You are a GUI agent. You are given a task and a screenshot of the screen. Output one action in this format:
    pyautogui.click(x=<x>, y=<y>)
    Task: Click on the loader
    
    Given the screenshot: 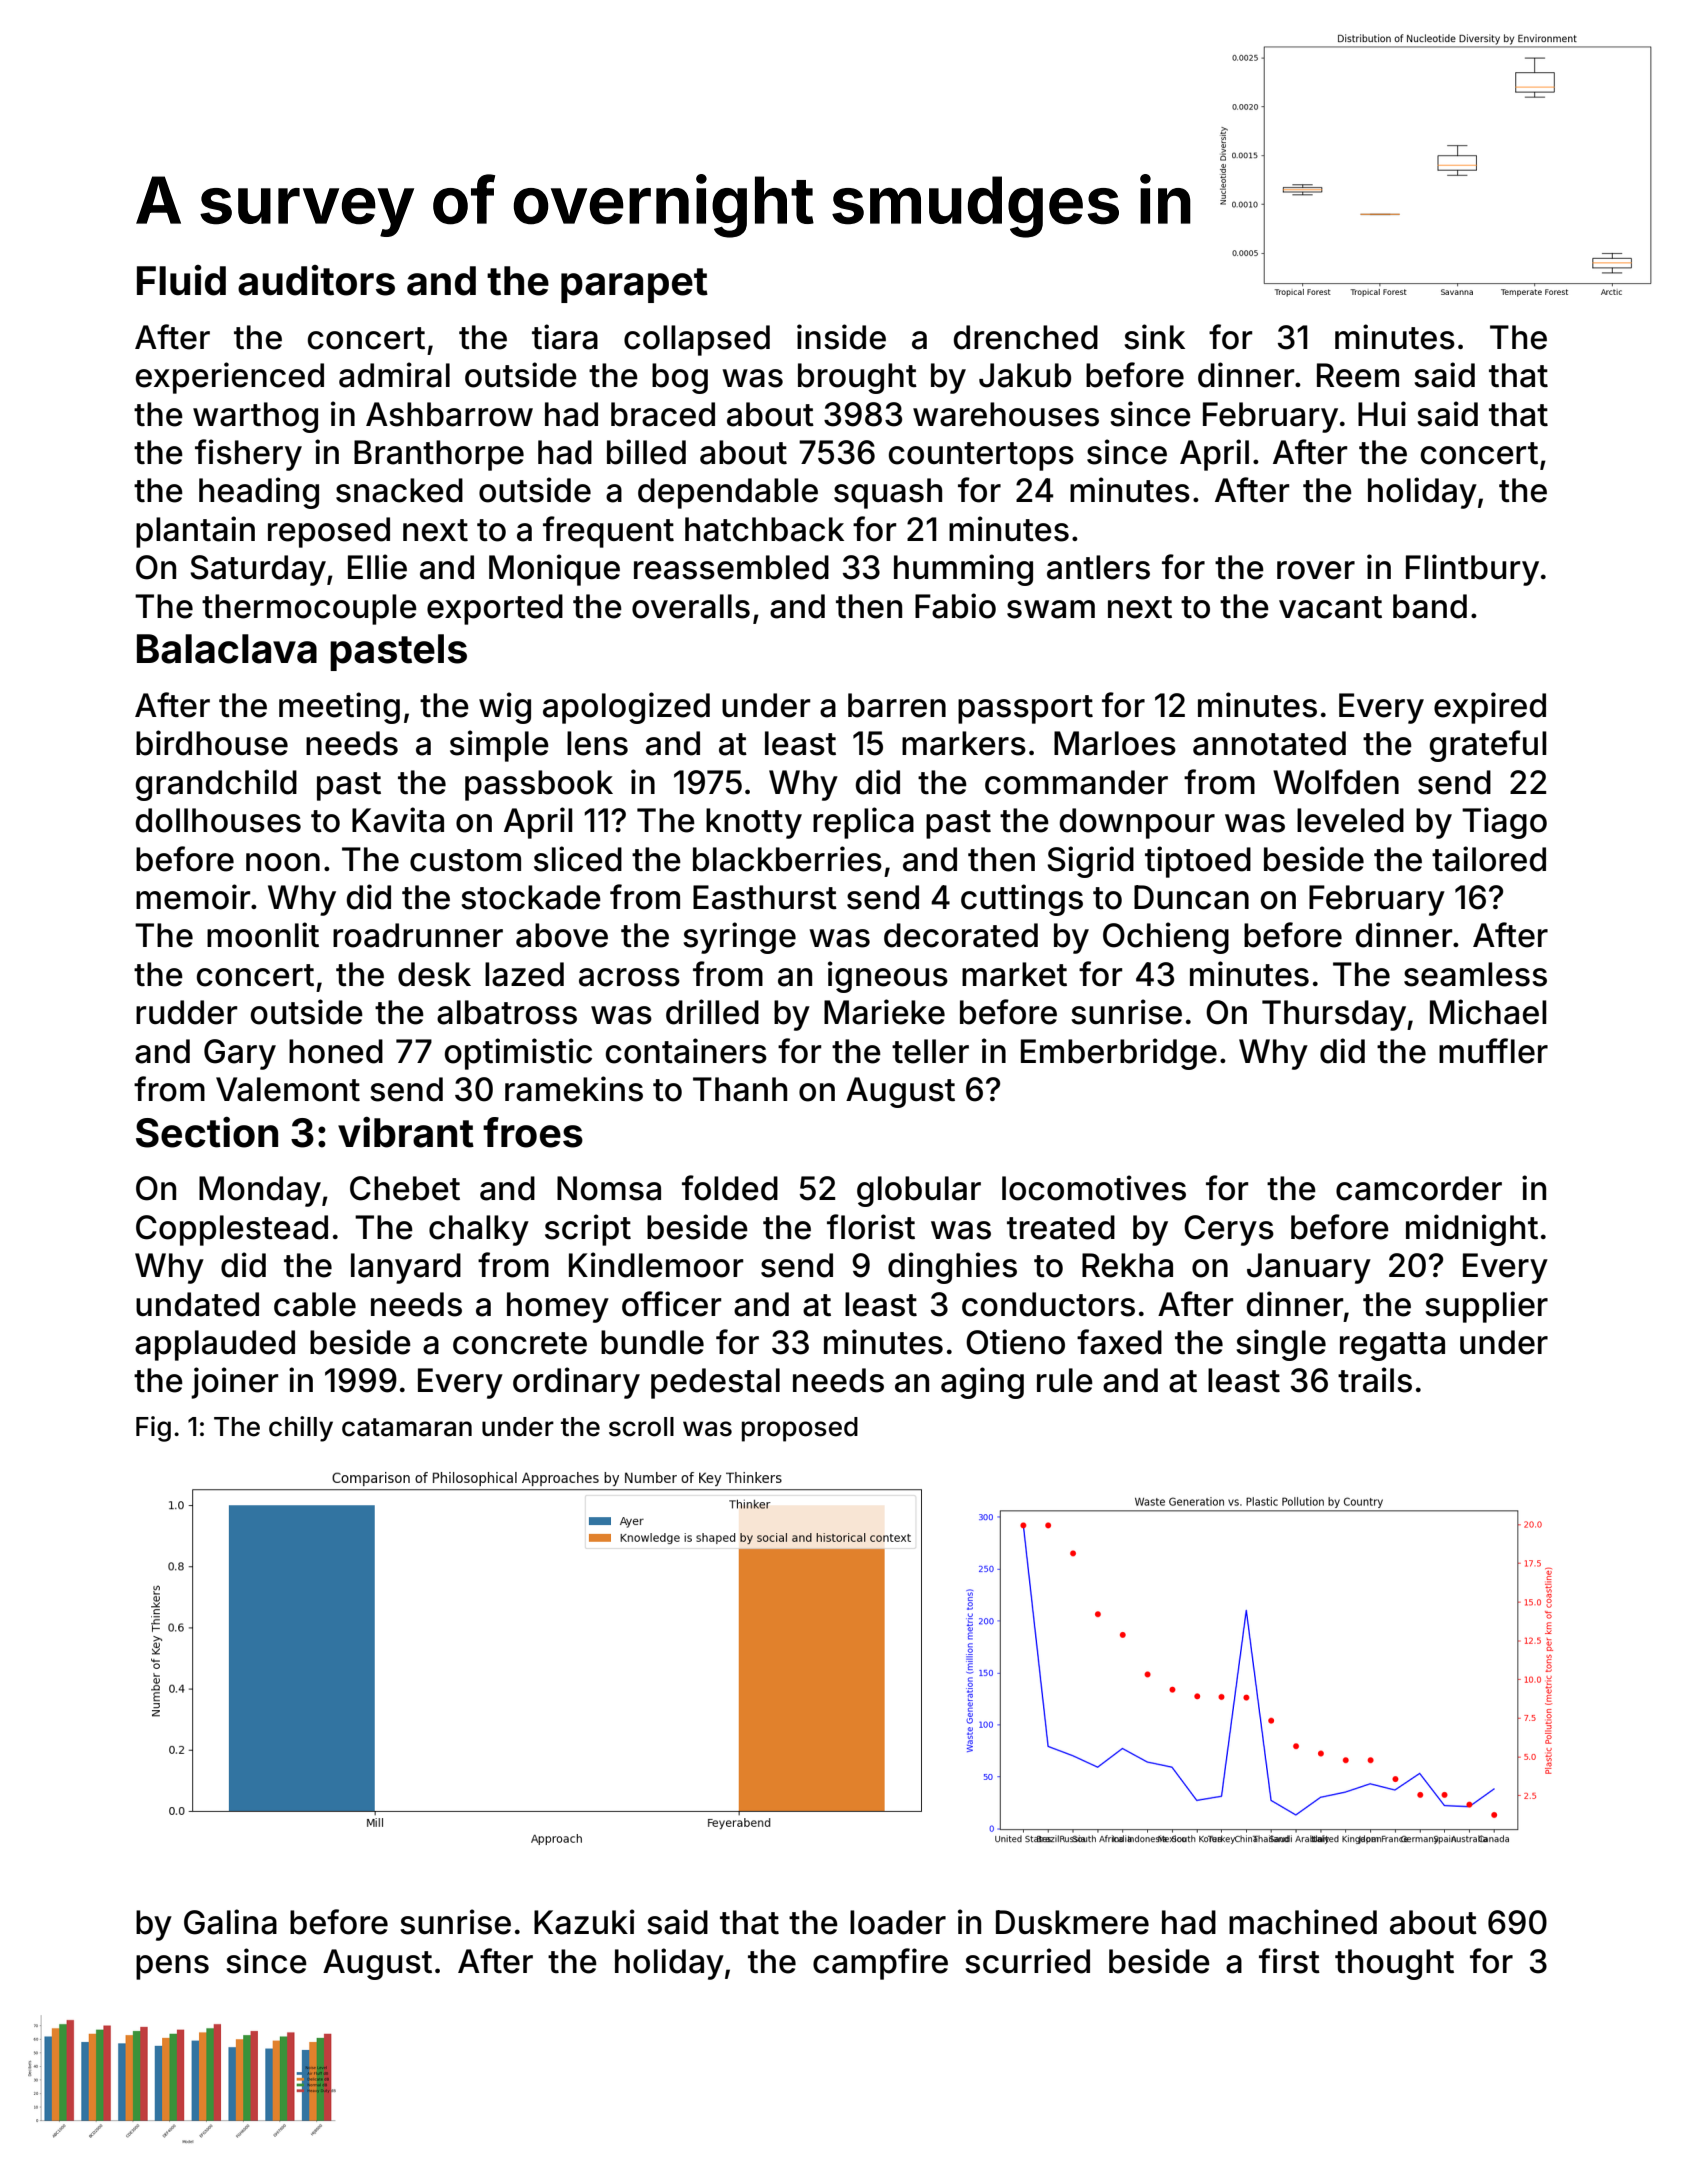 What is the action you would take?
    pyautogui.click(x=898, y=1922)
